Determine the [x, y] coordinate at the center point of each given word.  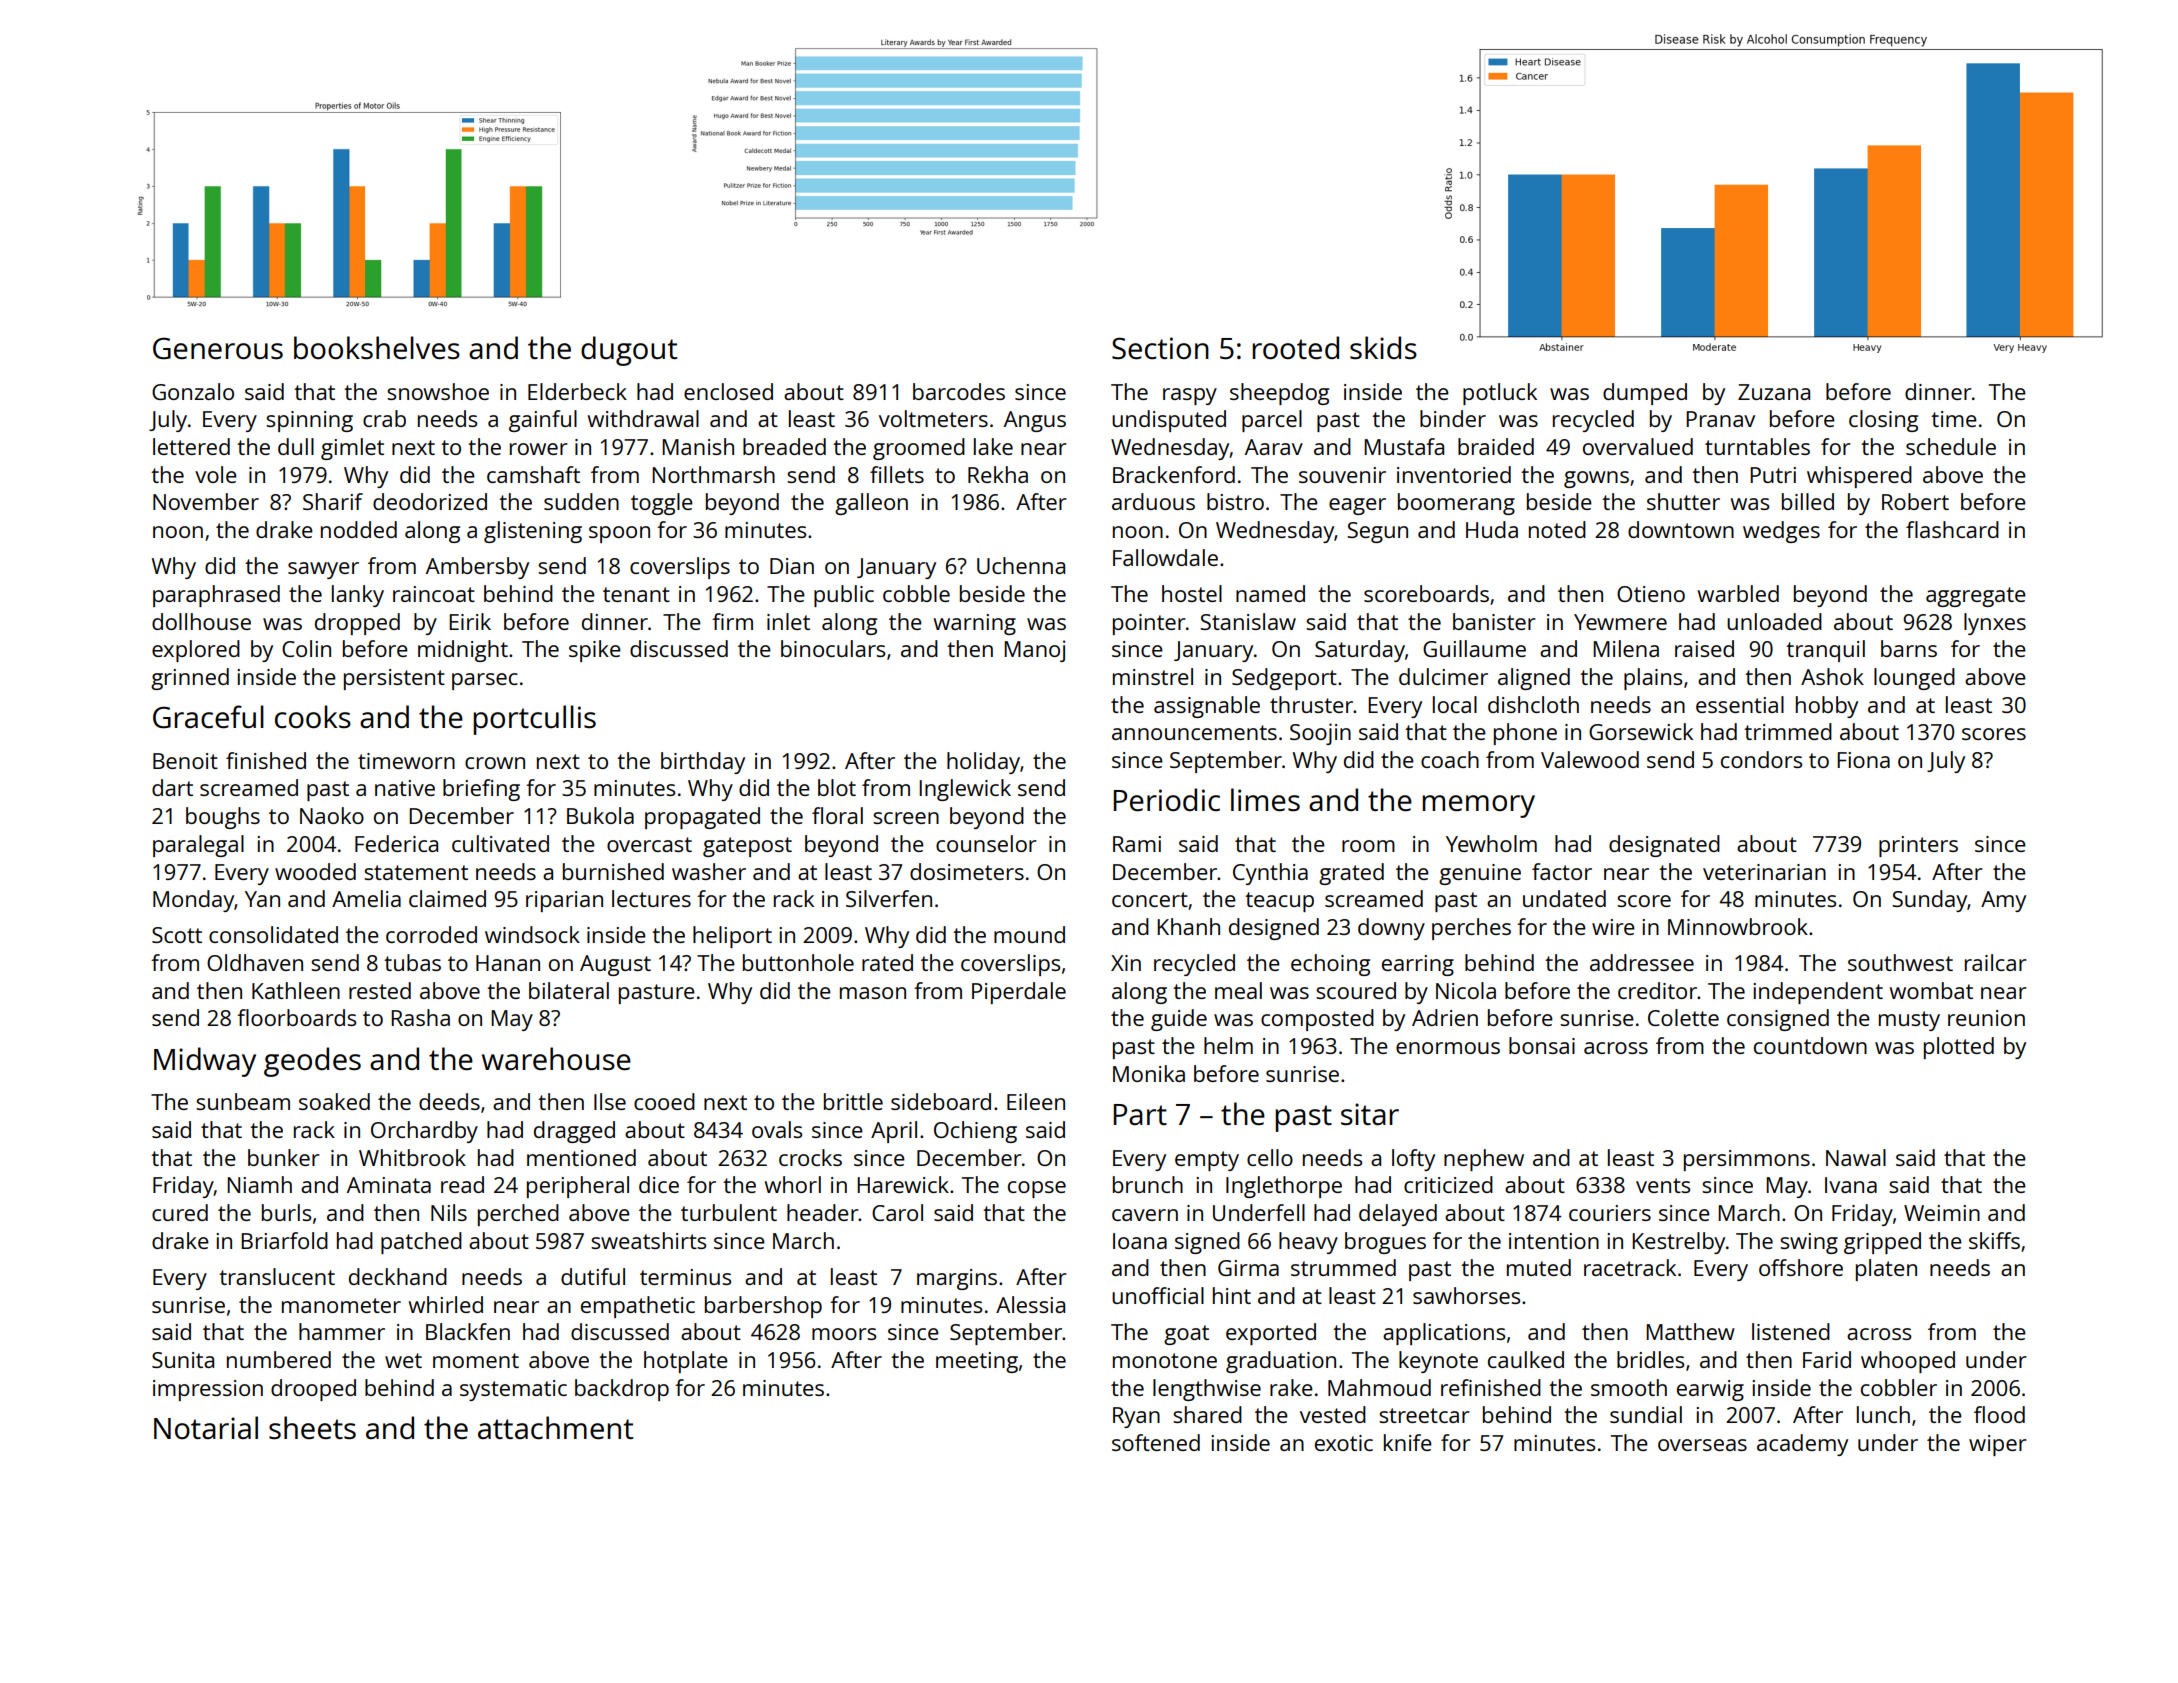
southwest [1900, 962]
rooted [1295, 348]
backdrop [622, 1390]
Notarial [206, 1427]
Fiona [1863, 760]
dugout [629, 351]
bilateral [569, 990]
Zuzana [1774, 392]
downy [1391, 929]
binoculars [833, 648]
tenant [636, 594]
